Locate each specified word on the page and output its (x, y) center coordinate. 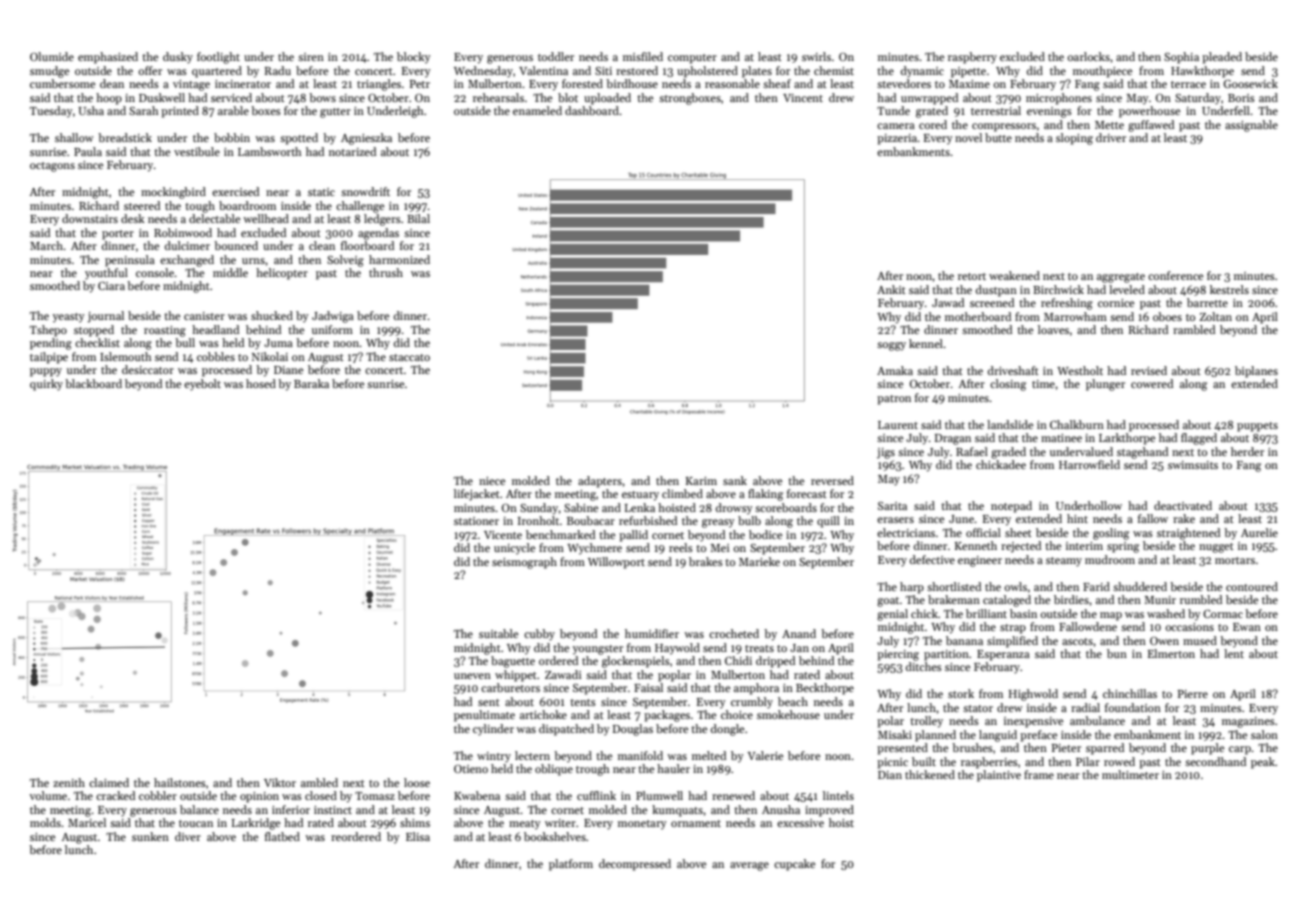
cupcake (794, 865)
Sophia (1181, 58)
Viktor (280, 782)
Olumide (52, 56)
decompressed (635, 865)
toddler (556, 56)
